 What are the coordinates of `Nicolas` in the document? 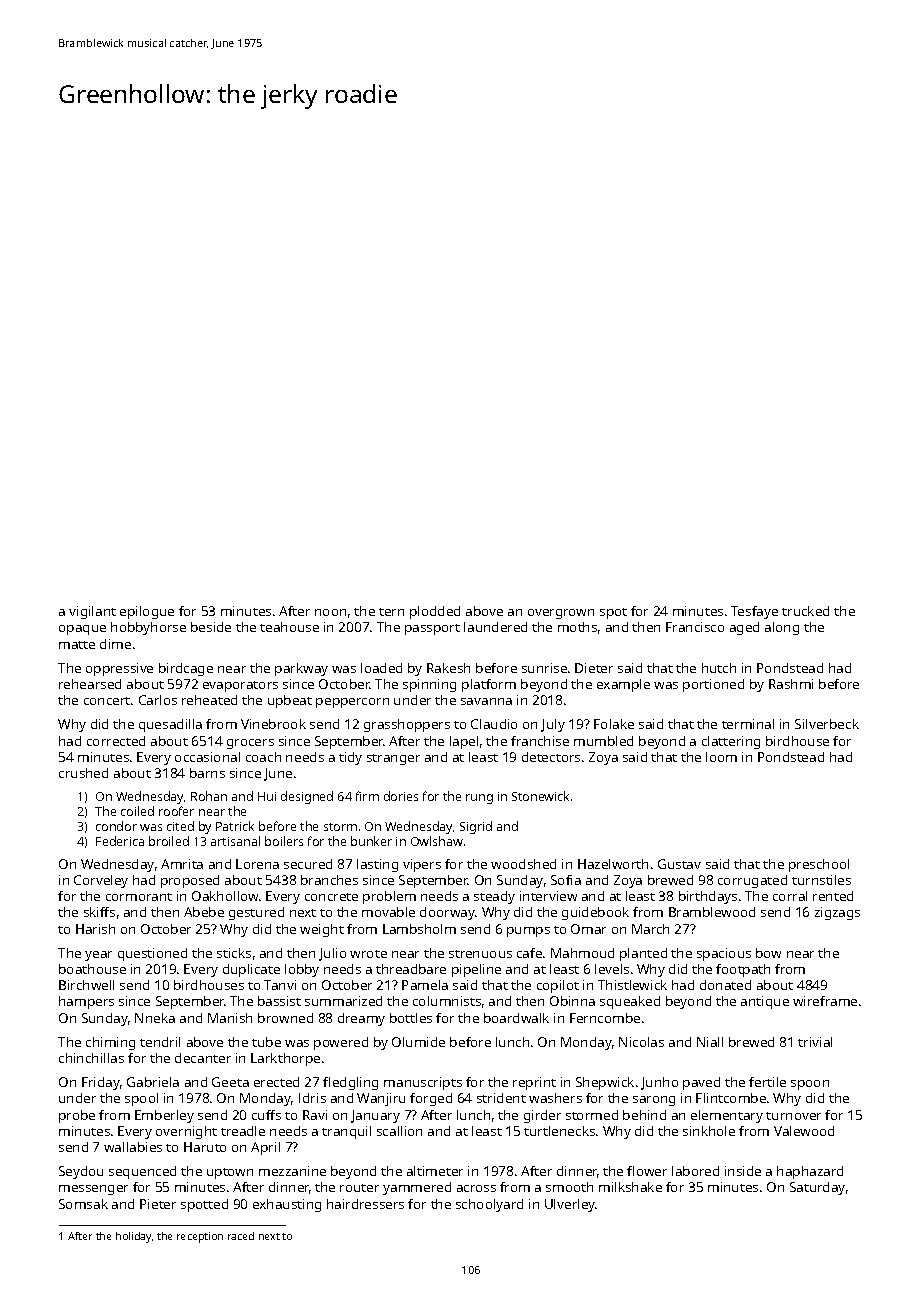 It's located at (641, 1042).
